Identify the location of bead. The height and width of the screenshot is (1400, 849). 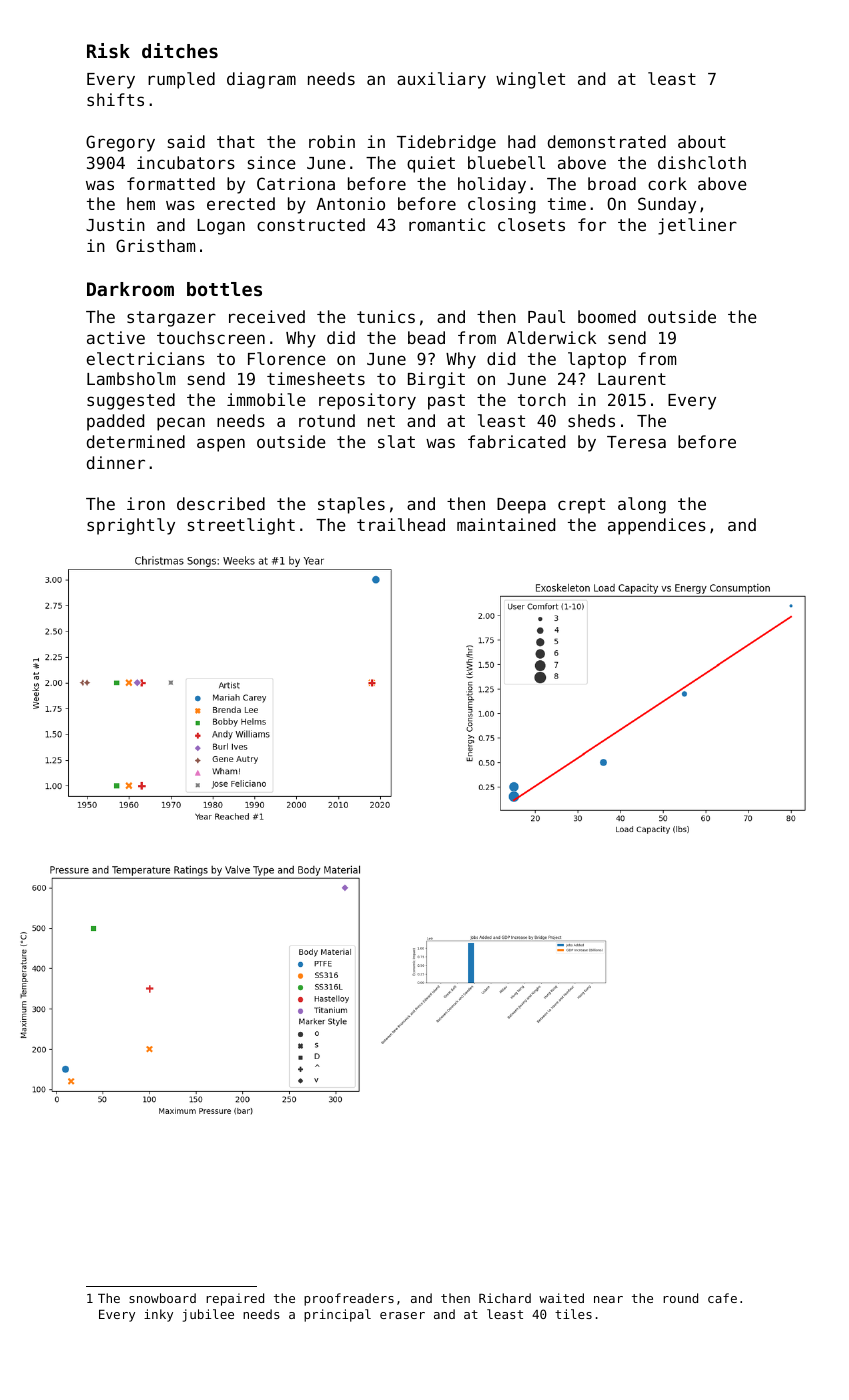
(426, 337).
